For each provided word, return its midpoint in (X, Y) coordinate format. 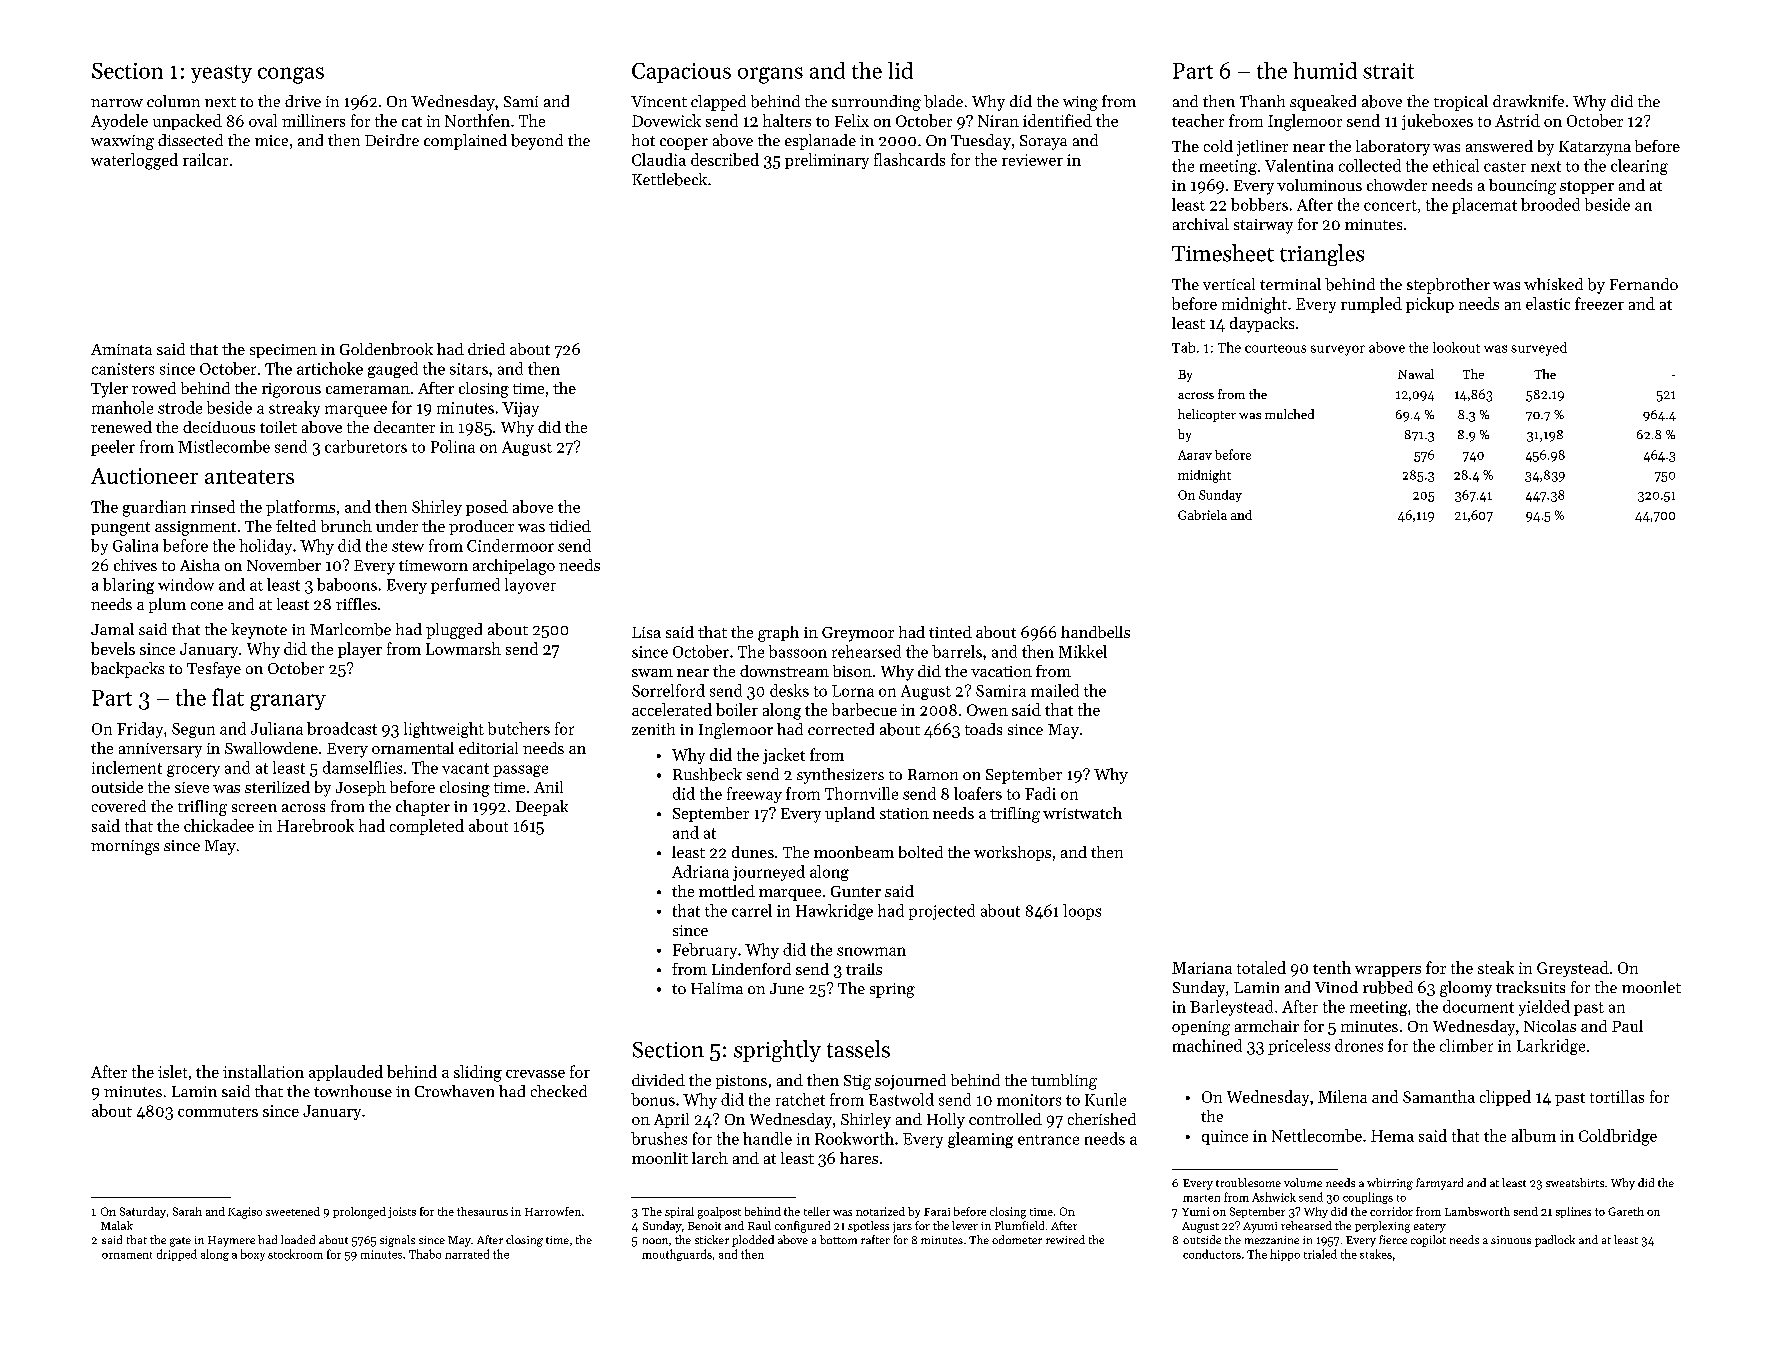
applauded (346, 1073)
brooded (1550, 204)
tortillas (1617, 1096)
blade (943, 101)
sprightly (777, 1051)
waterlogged (134, 161)
